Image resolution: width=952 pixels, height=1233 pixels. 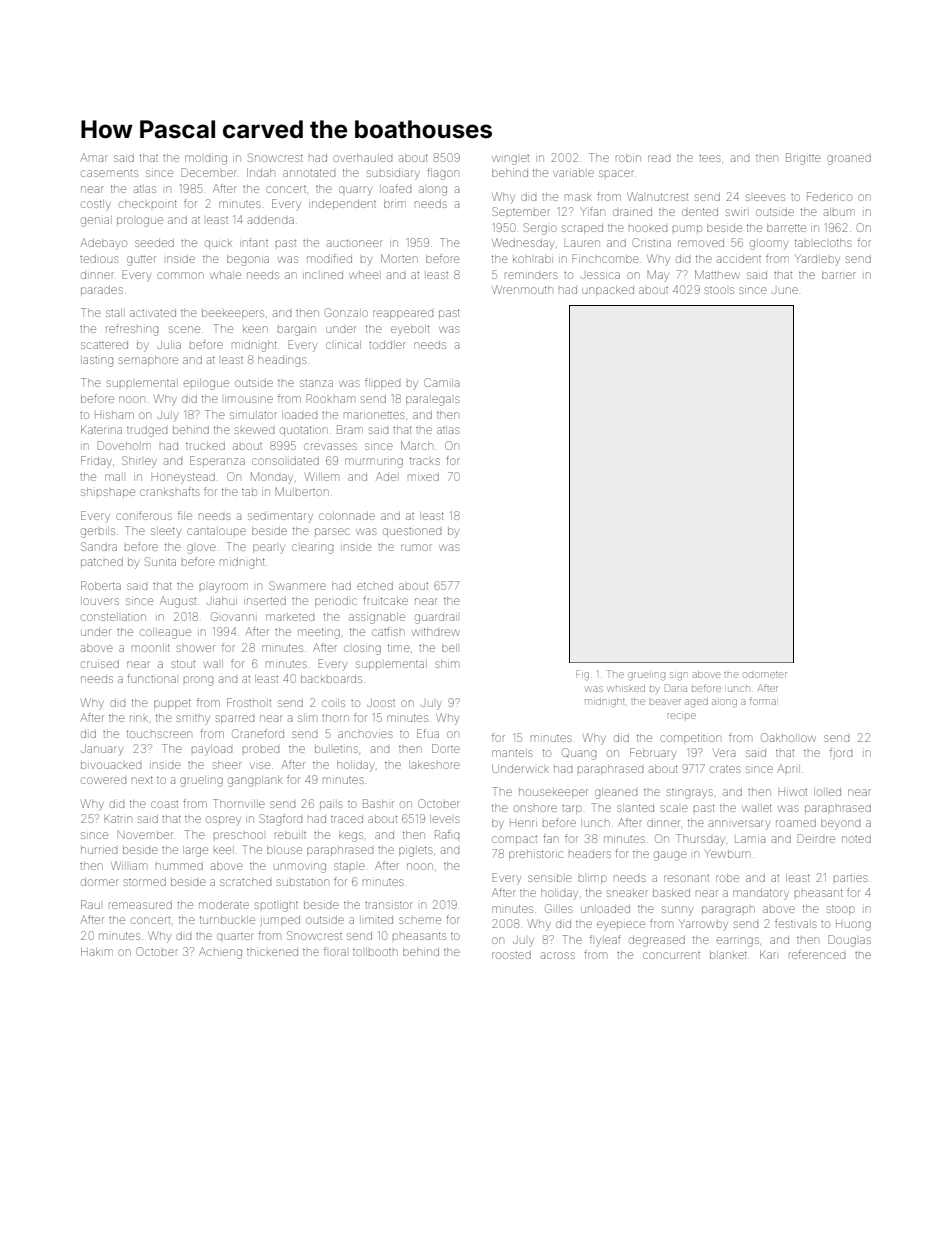 I want to click on Adebayo, so click(x=104, y=244).
